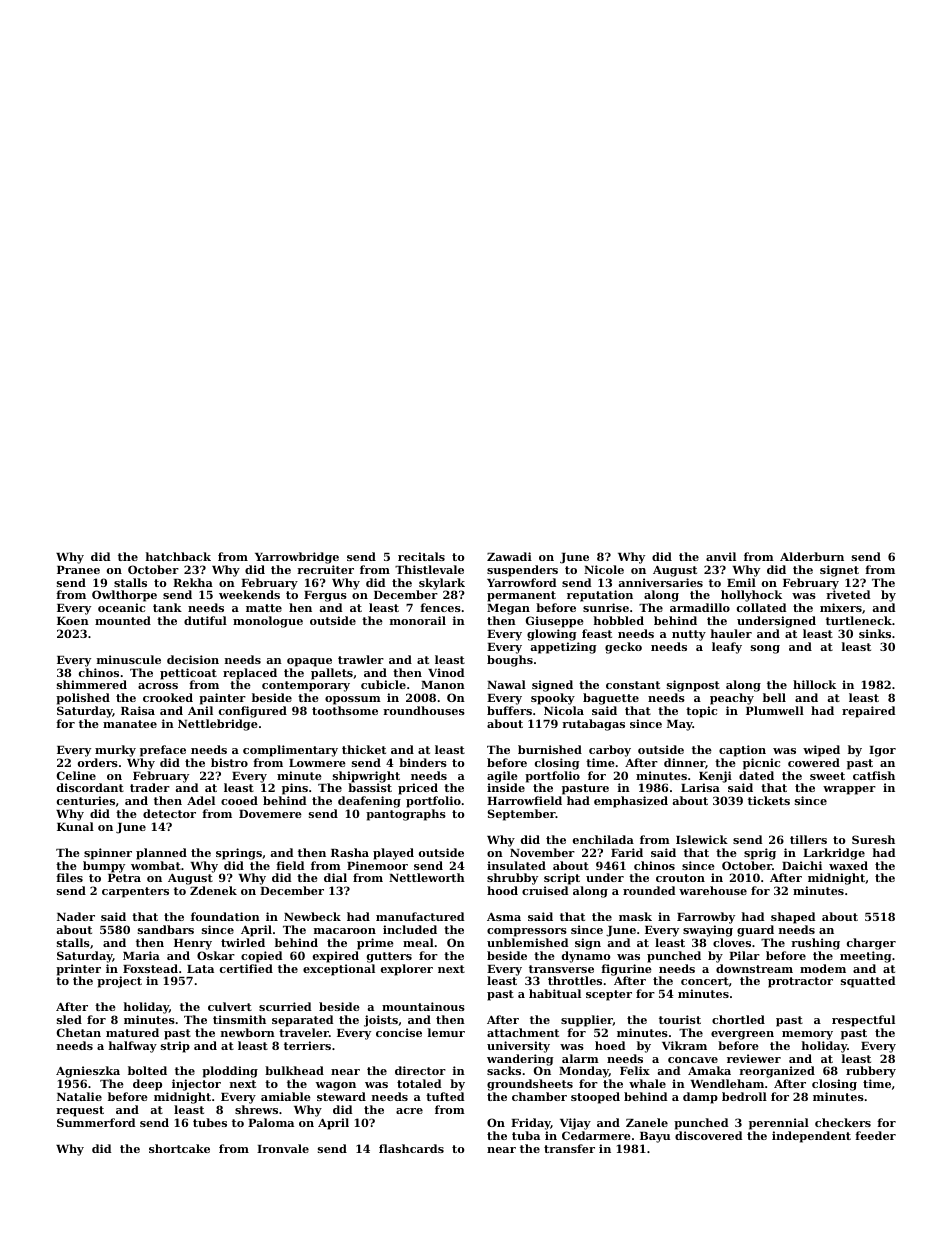 This image has height=1233, width=952. I want to click on Zawadi, so click(509, 556).
